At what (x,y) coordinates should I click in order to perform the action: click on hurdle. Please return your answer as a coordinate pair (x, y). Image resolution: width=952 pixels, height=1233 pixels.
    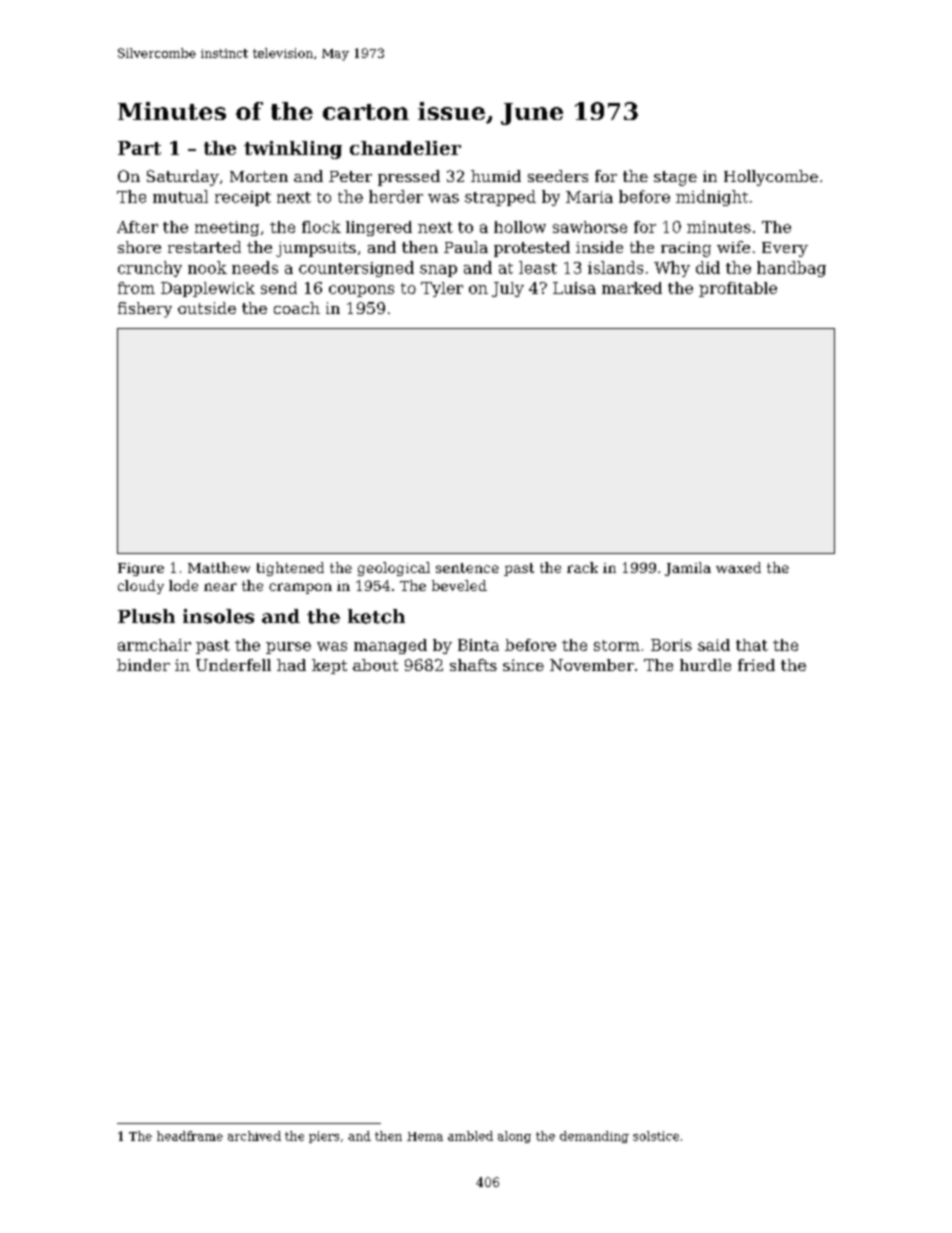
    Looking at the image, I should click on (705, 665).
